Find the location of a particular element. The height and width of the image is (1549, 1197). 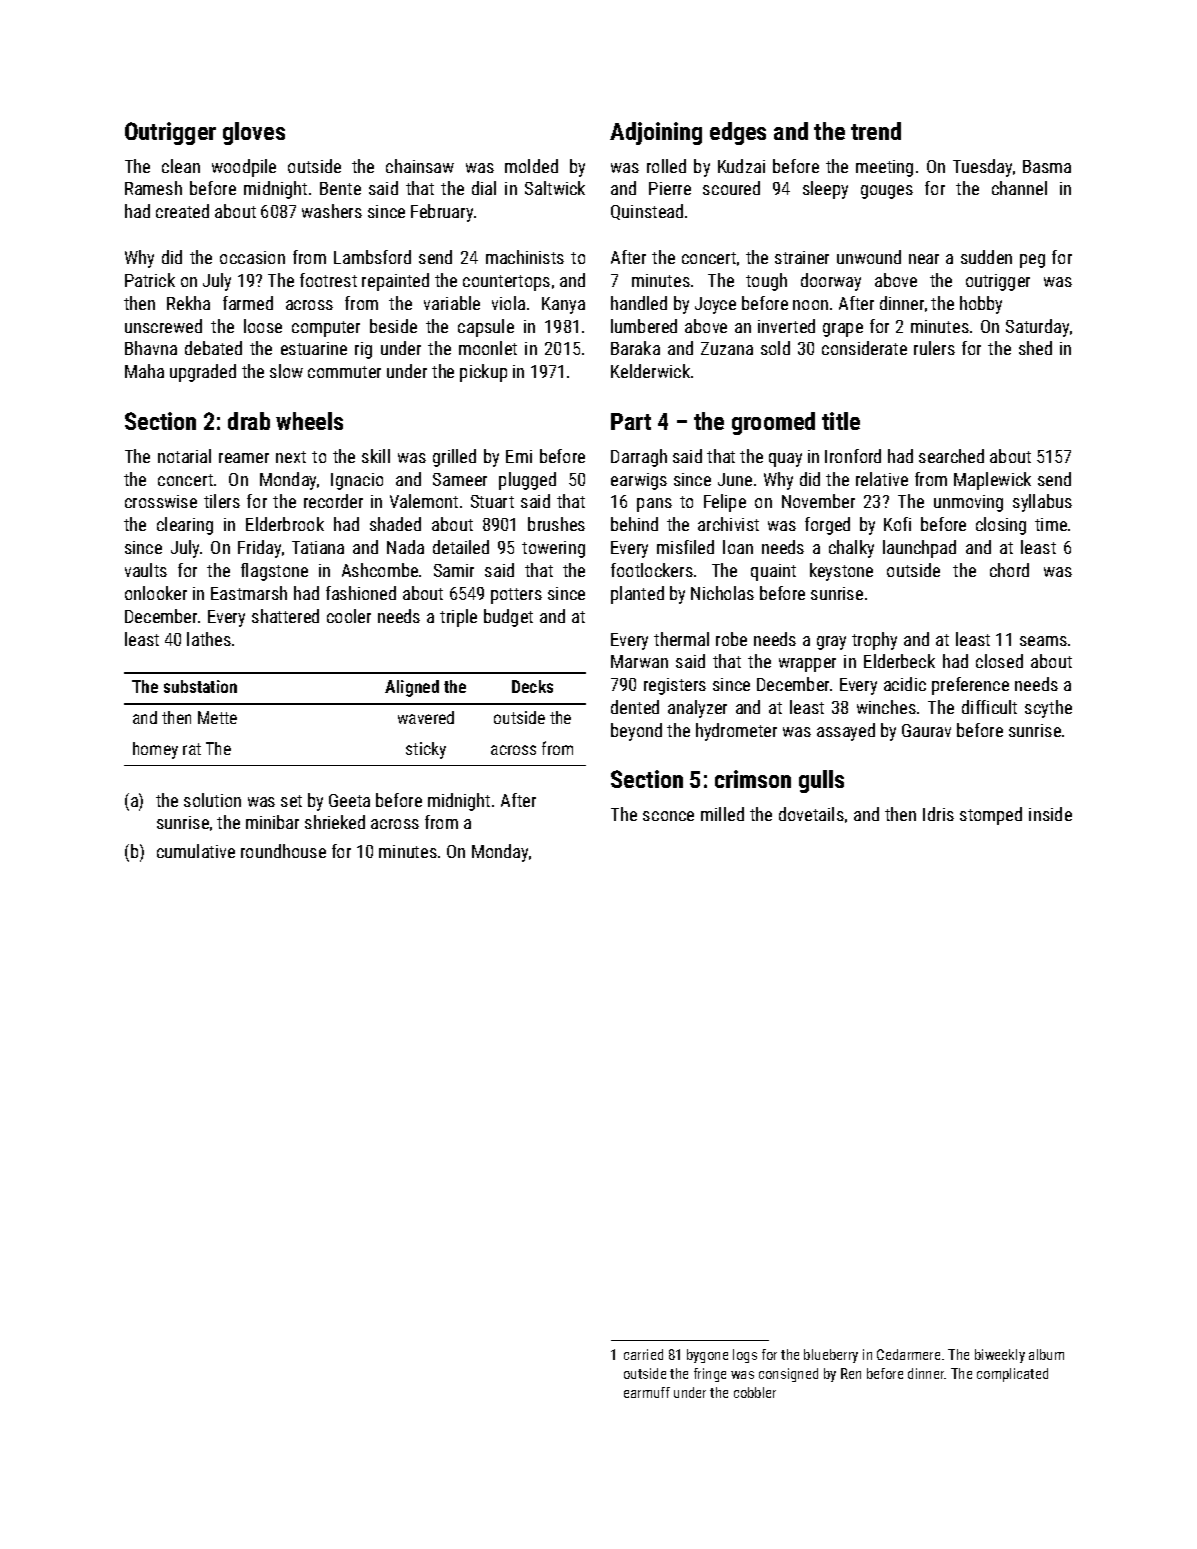

Saturday is located at coordinates (1037, 328).
